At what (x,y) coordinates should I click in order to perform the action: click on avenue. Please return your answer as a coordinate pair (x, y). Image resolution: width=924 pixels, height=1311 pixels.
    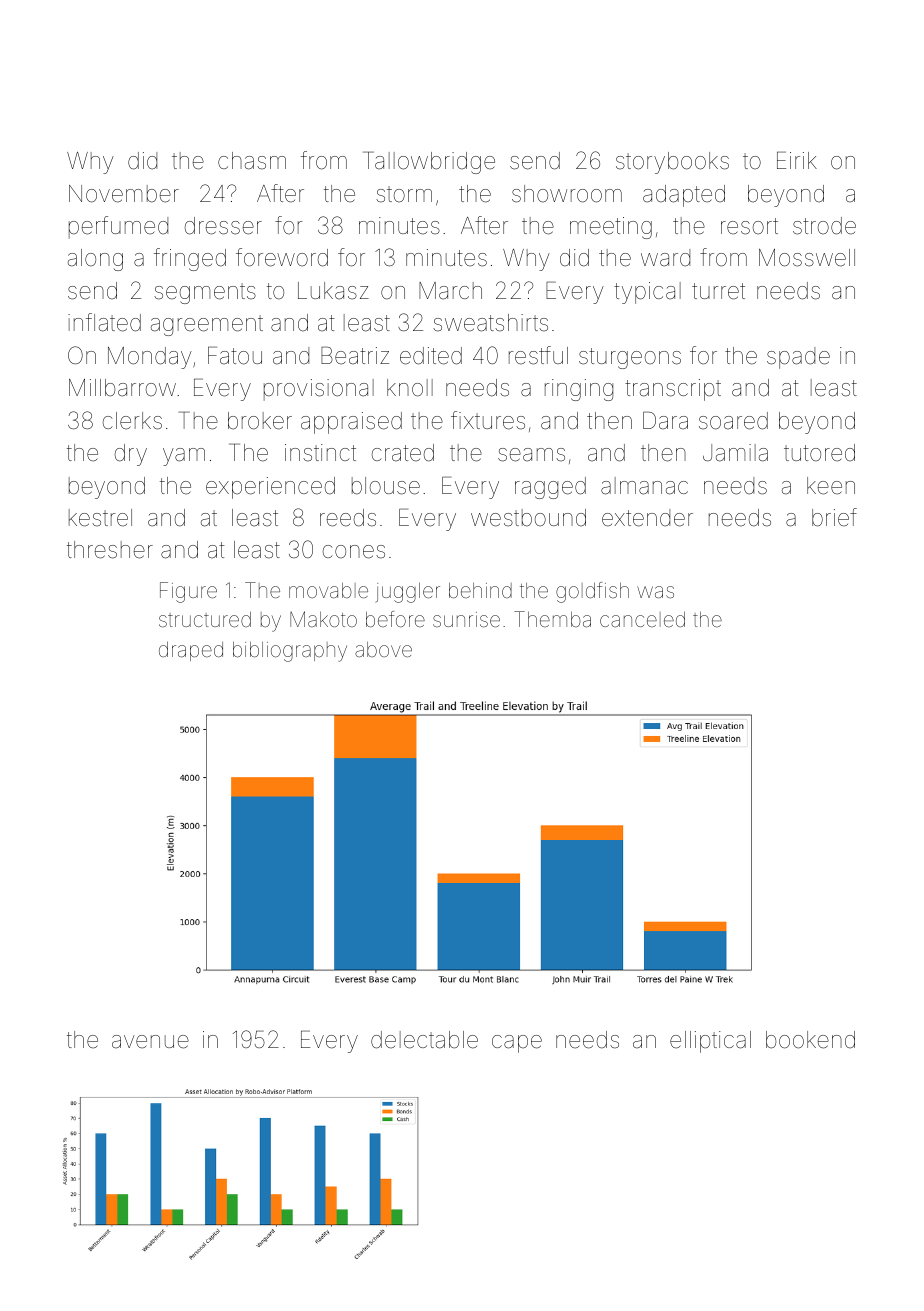
    Looking at the image, I should click on (150, 1042).
